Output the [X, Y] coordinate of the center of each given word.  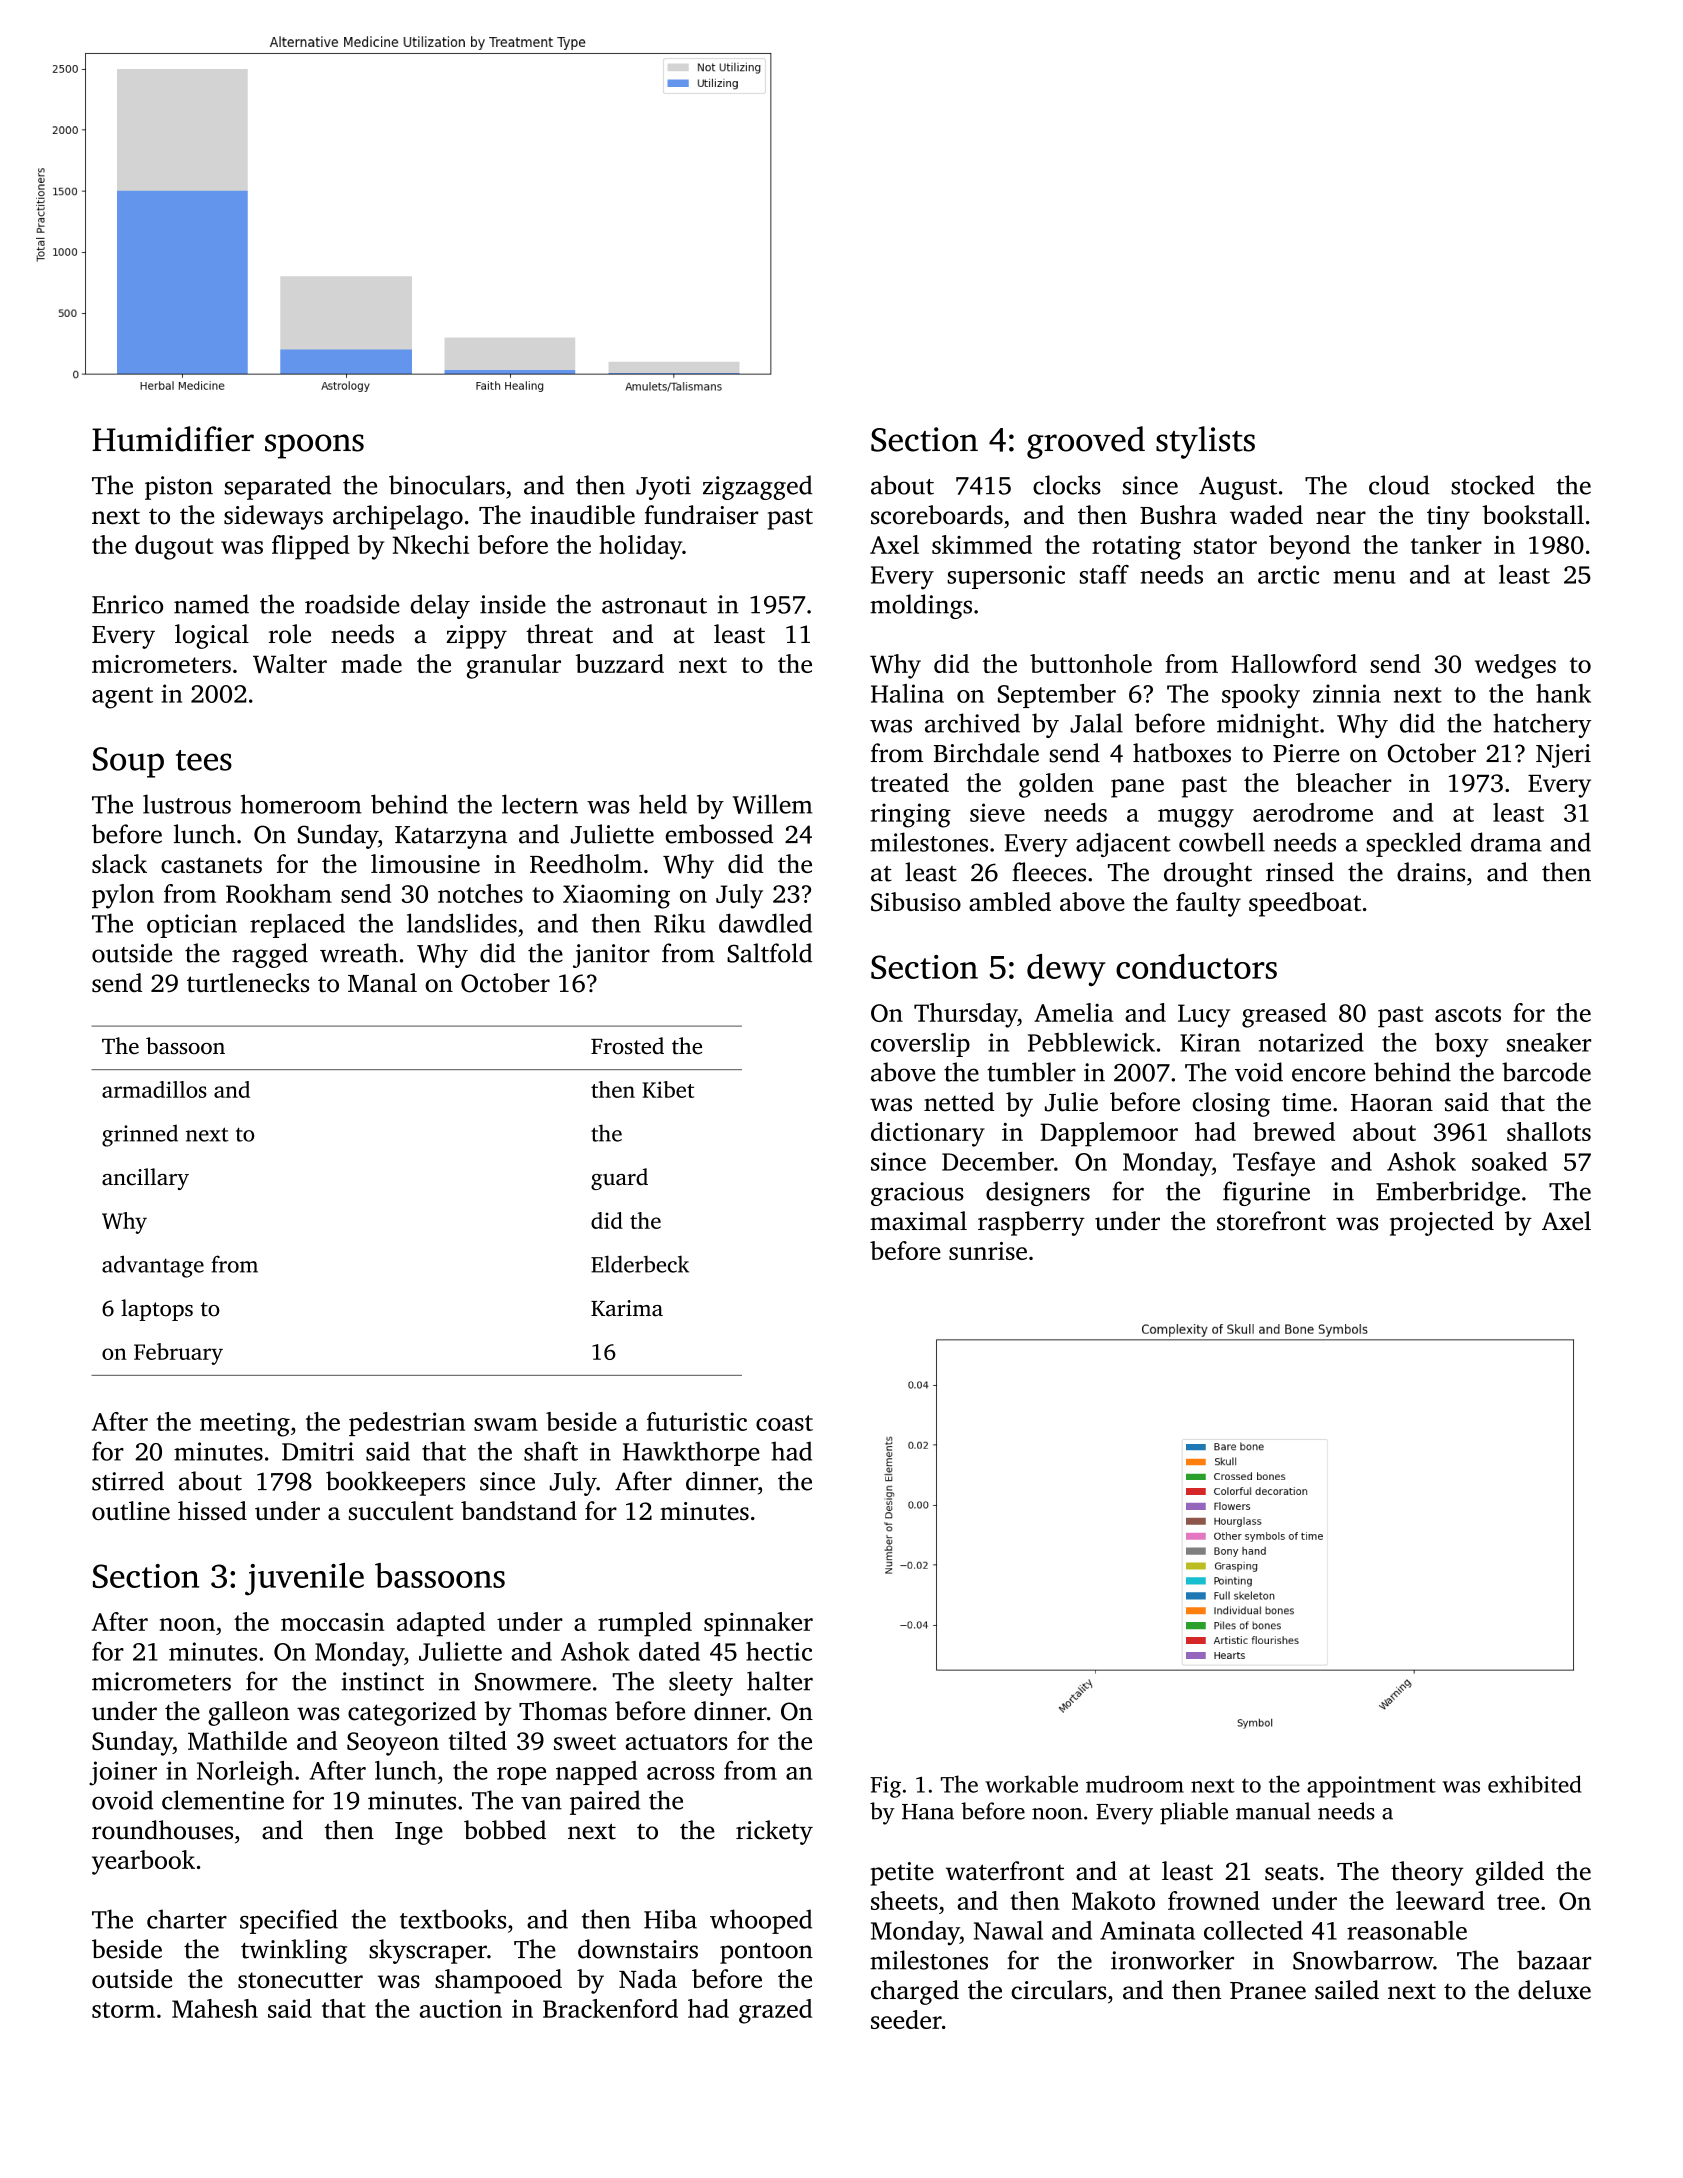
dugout [174, 547]
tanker [1446, 544]
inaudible [582, 515]
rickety [774, 1832]
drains [1431, 872]
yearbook [143, 1862]
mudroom [1135, 1784]
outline [131, 1510]
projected [1442, 1223]
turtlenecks [248, 983]
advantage [153, 1266]
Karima [627, 1308]
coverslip [920, 1045]
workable [1031, 1784]
